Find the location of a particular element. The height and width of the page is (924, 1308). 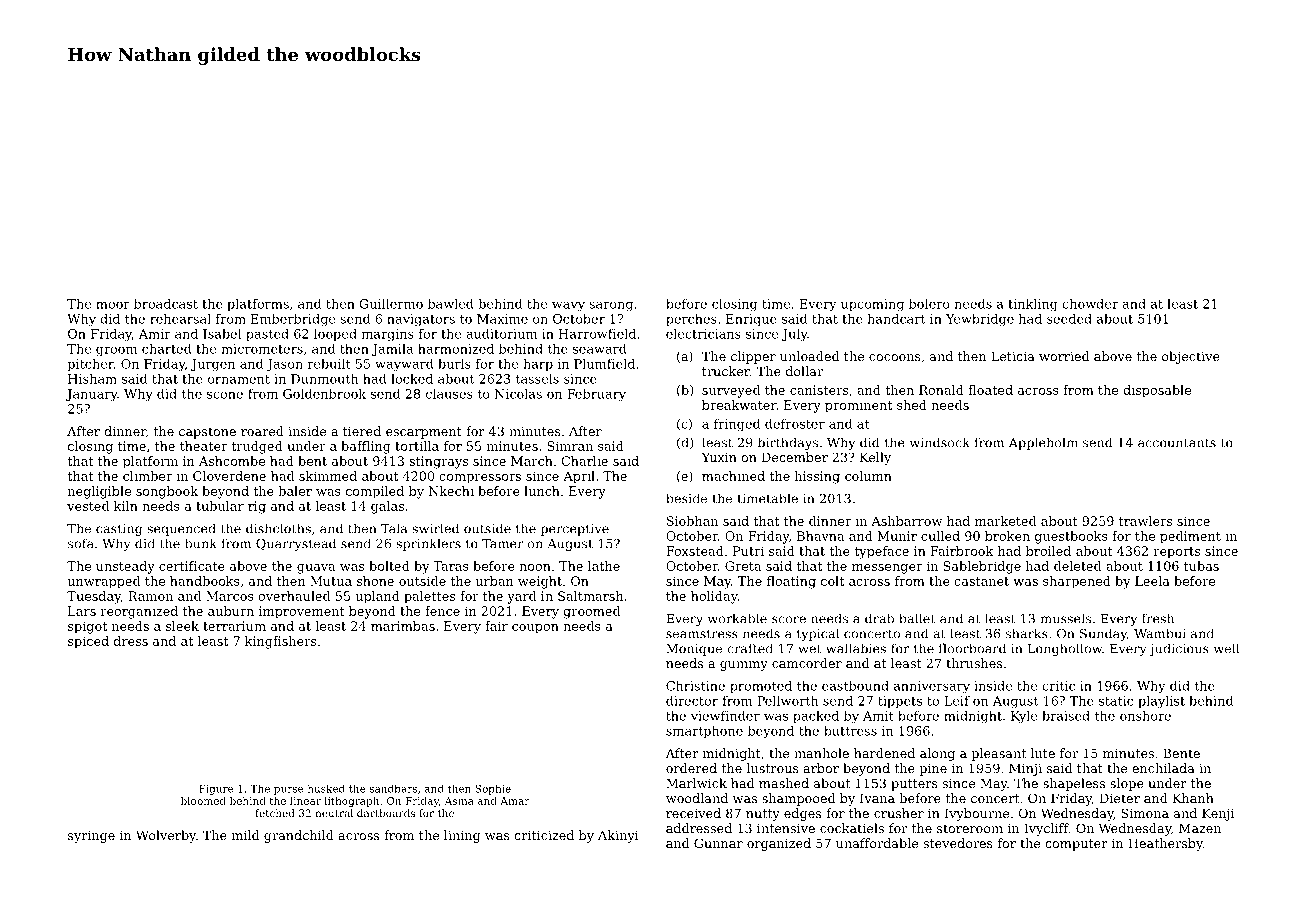

sofa is located at coordinates (81, 543).
